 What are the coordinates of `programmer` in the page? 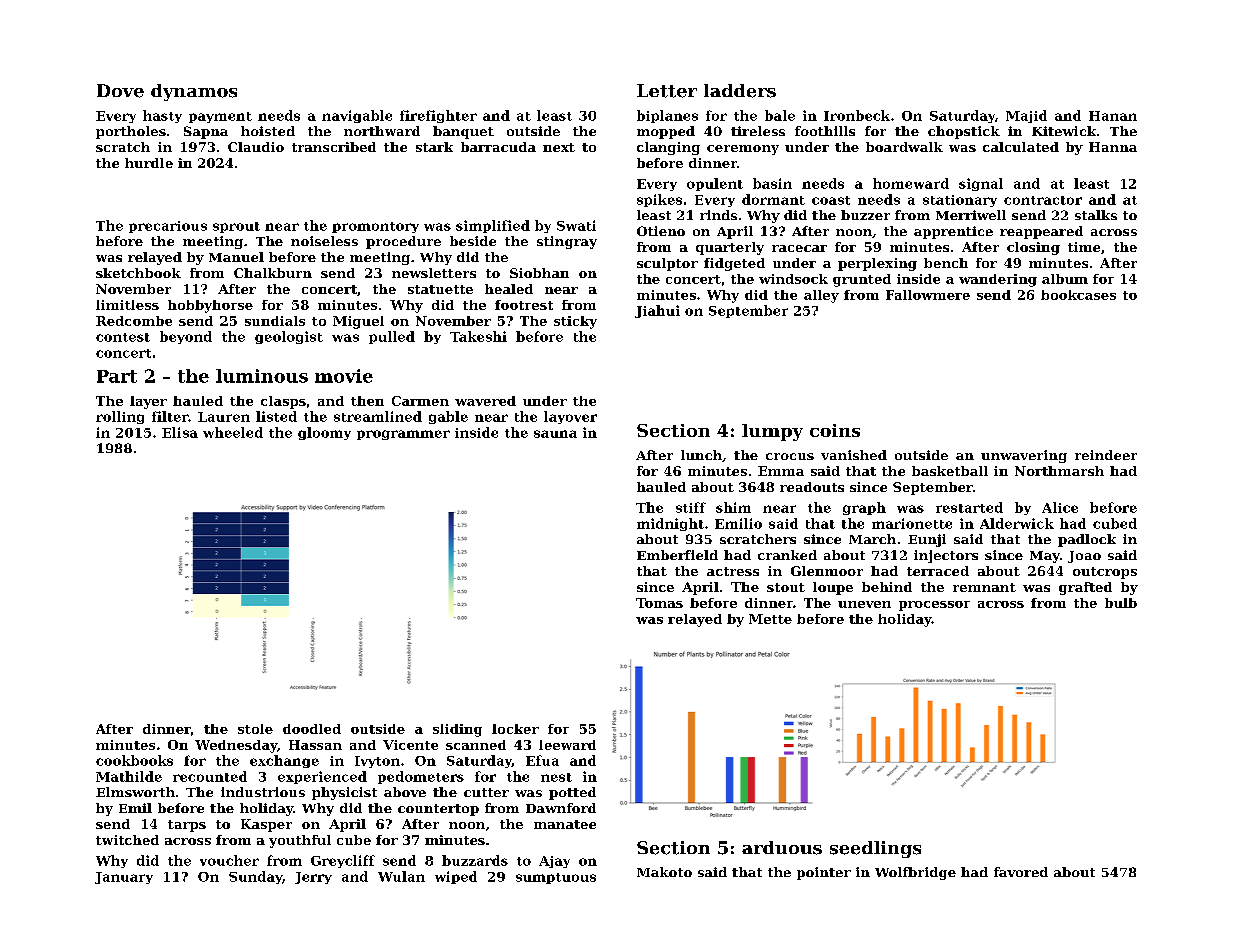 It's located at (403, 435).
